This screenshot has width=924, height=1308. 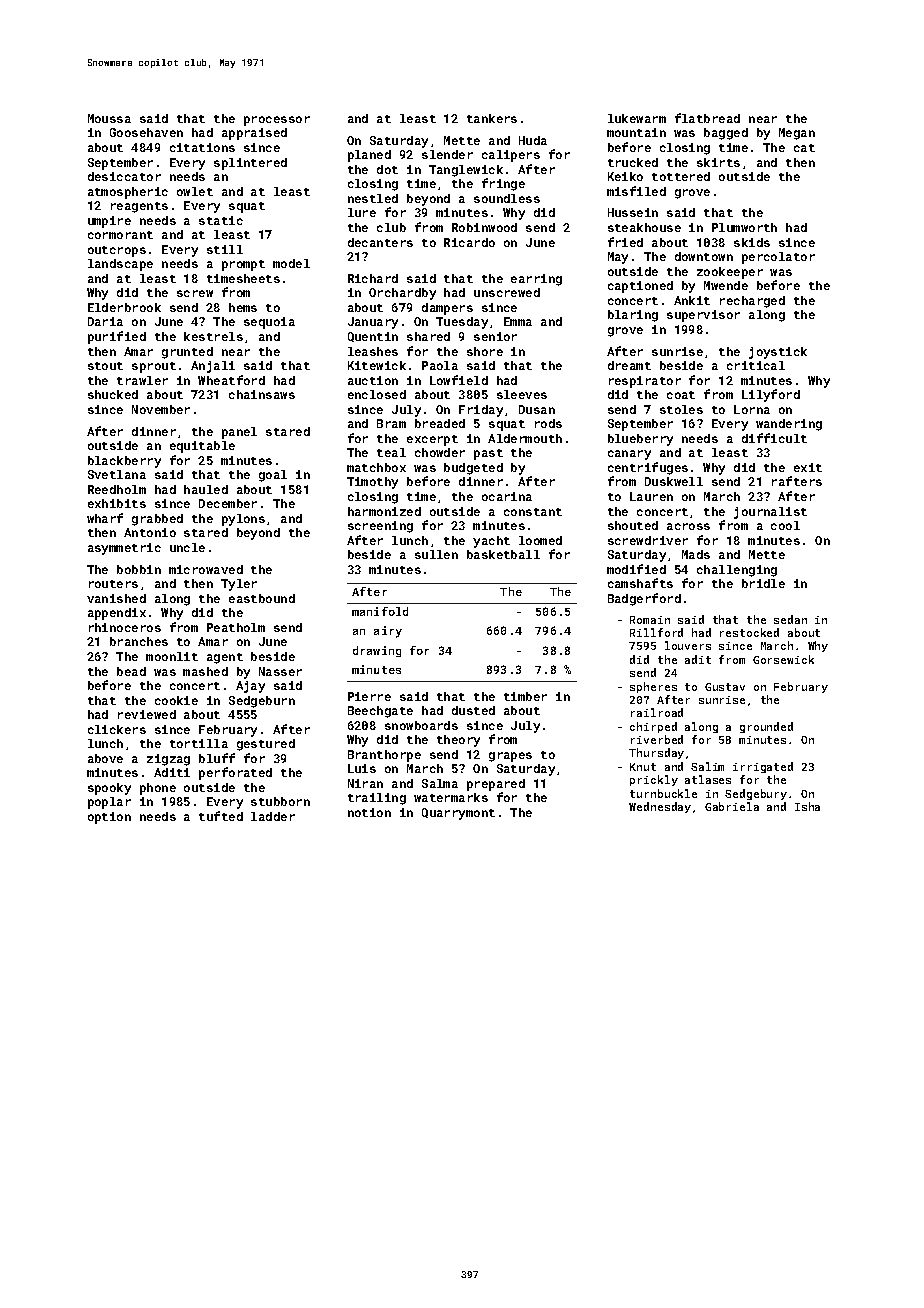 What do you see at coordinates (485, 351) in the screenshot?
I see `shore` at bounding box center [485, 351].
